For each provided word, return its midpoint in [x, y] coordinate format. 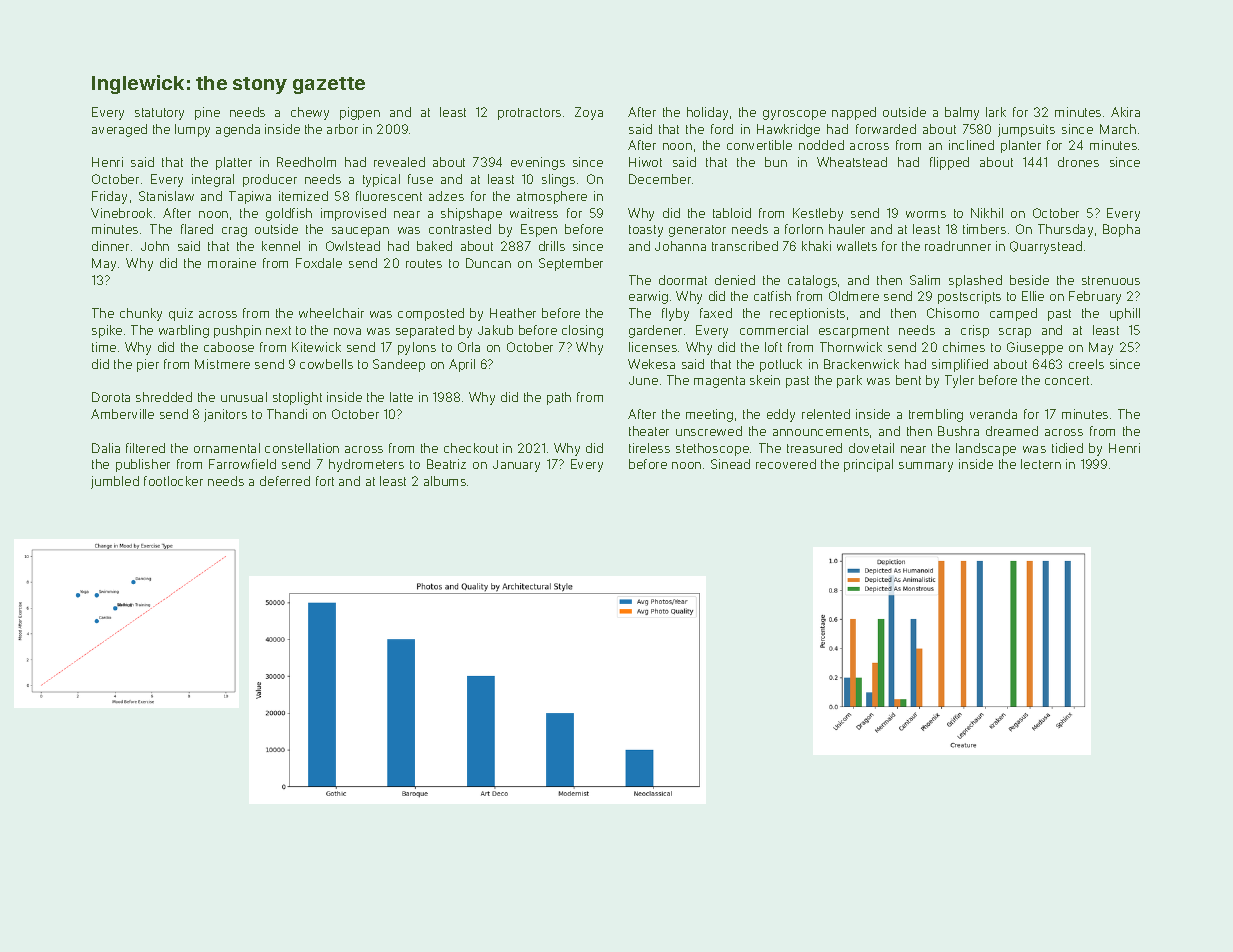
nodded [821, 145]
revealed [399, 162]
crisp [975, 331]
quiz [181, 314]
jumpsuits [1026, 130]
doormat [683, 280]
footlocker [173, 481]
